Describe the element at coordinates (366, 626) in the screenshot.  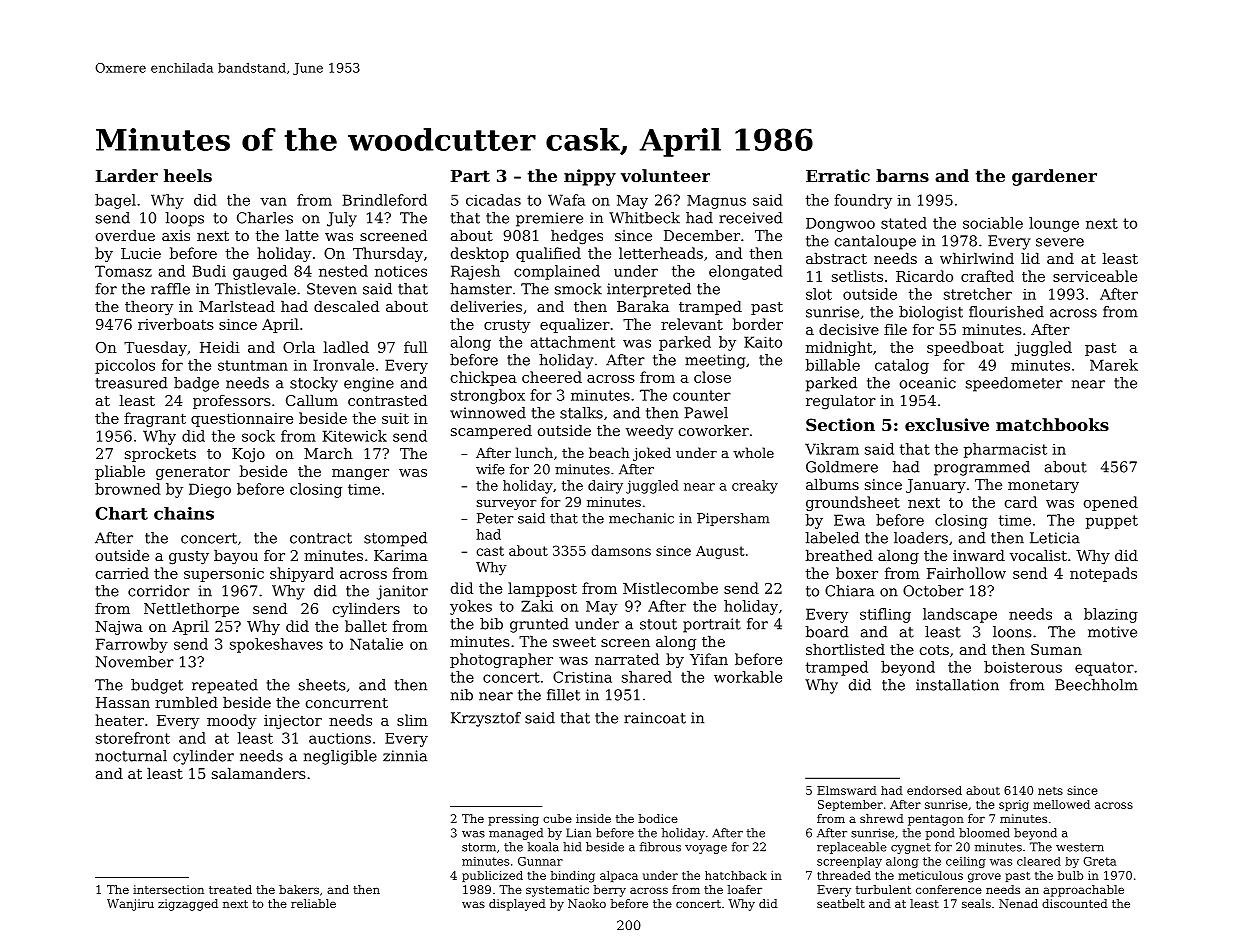
I see `ballet` at that location.
